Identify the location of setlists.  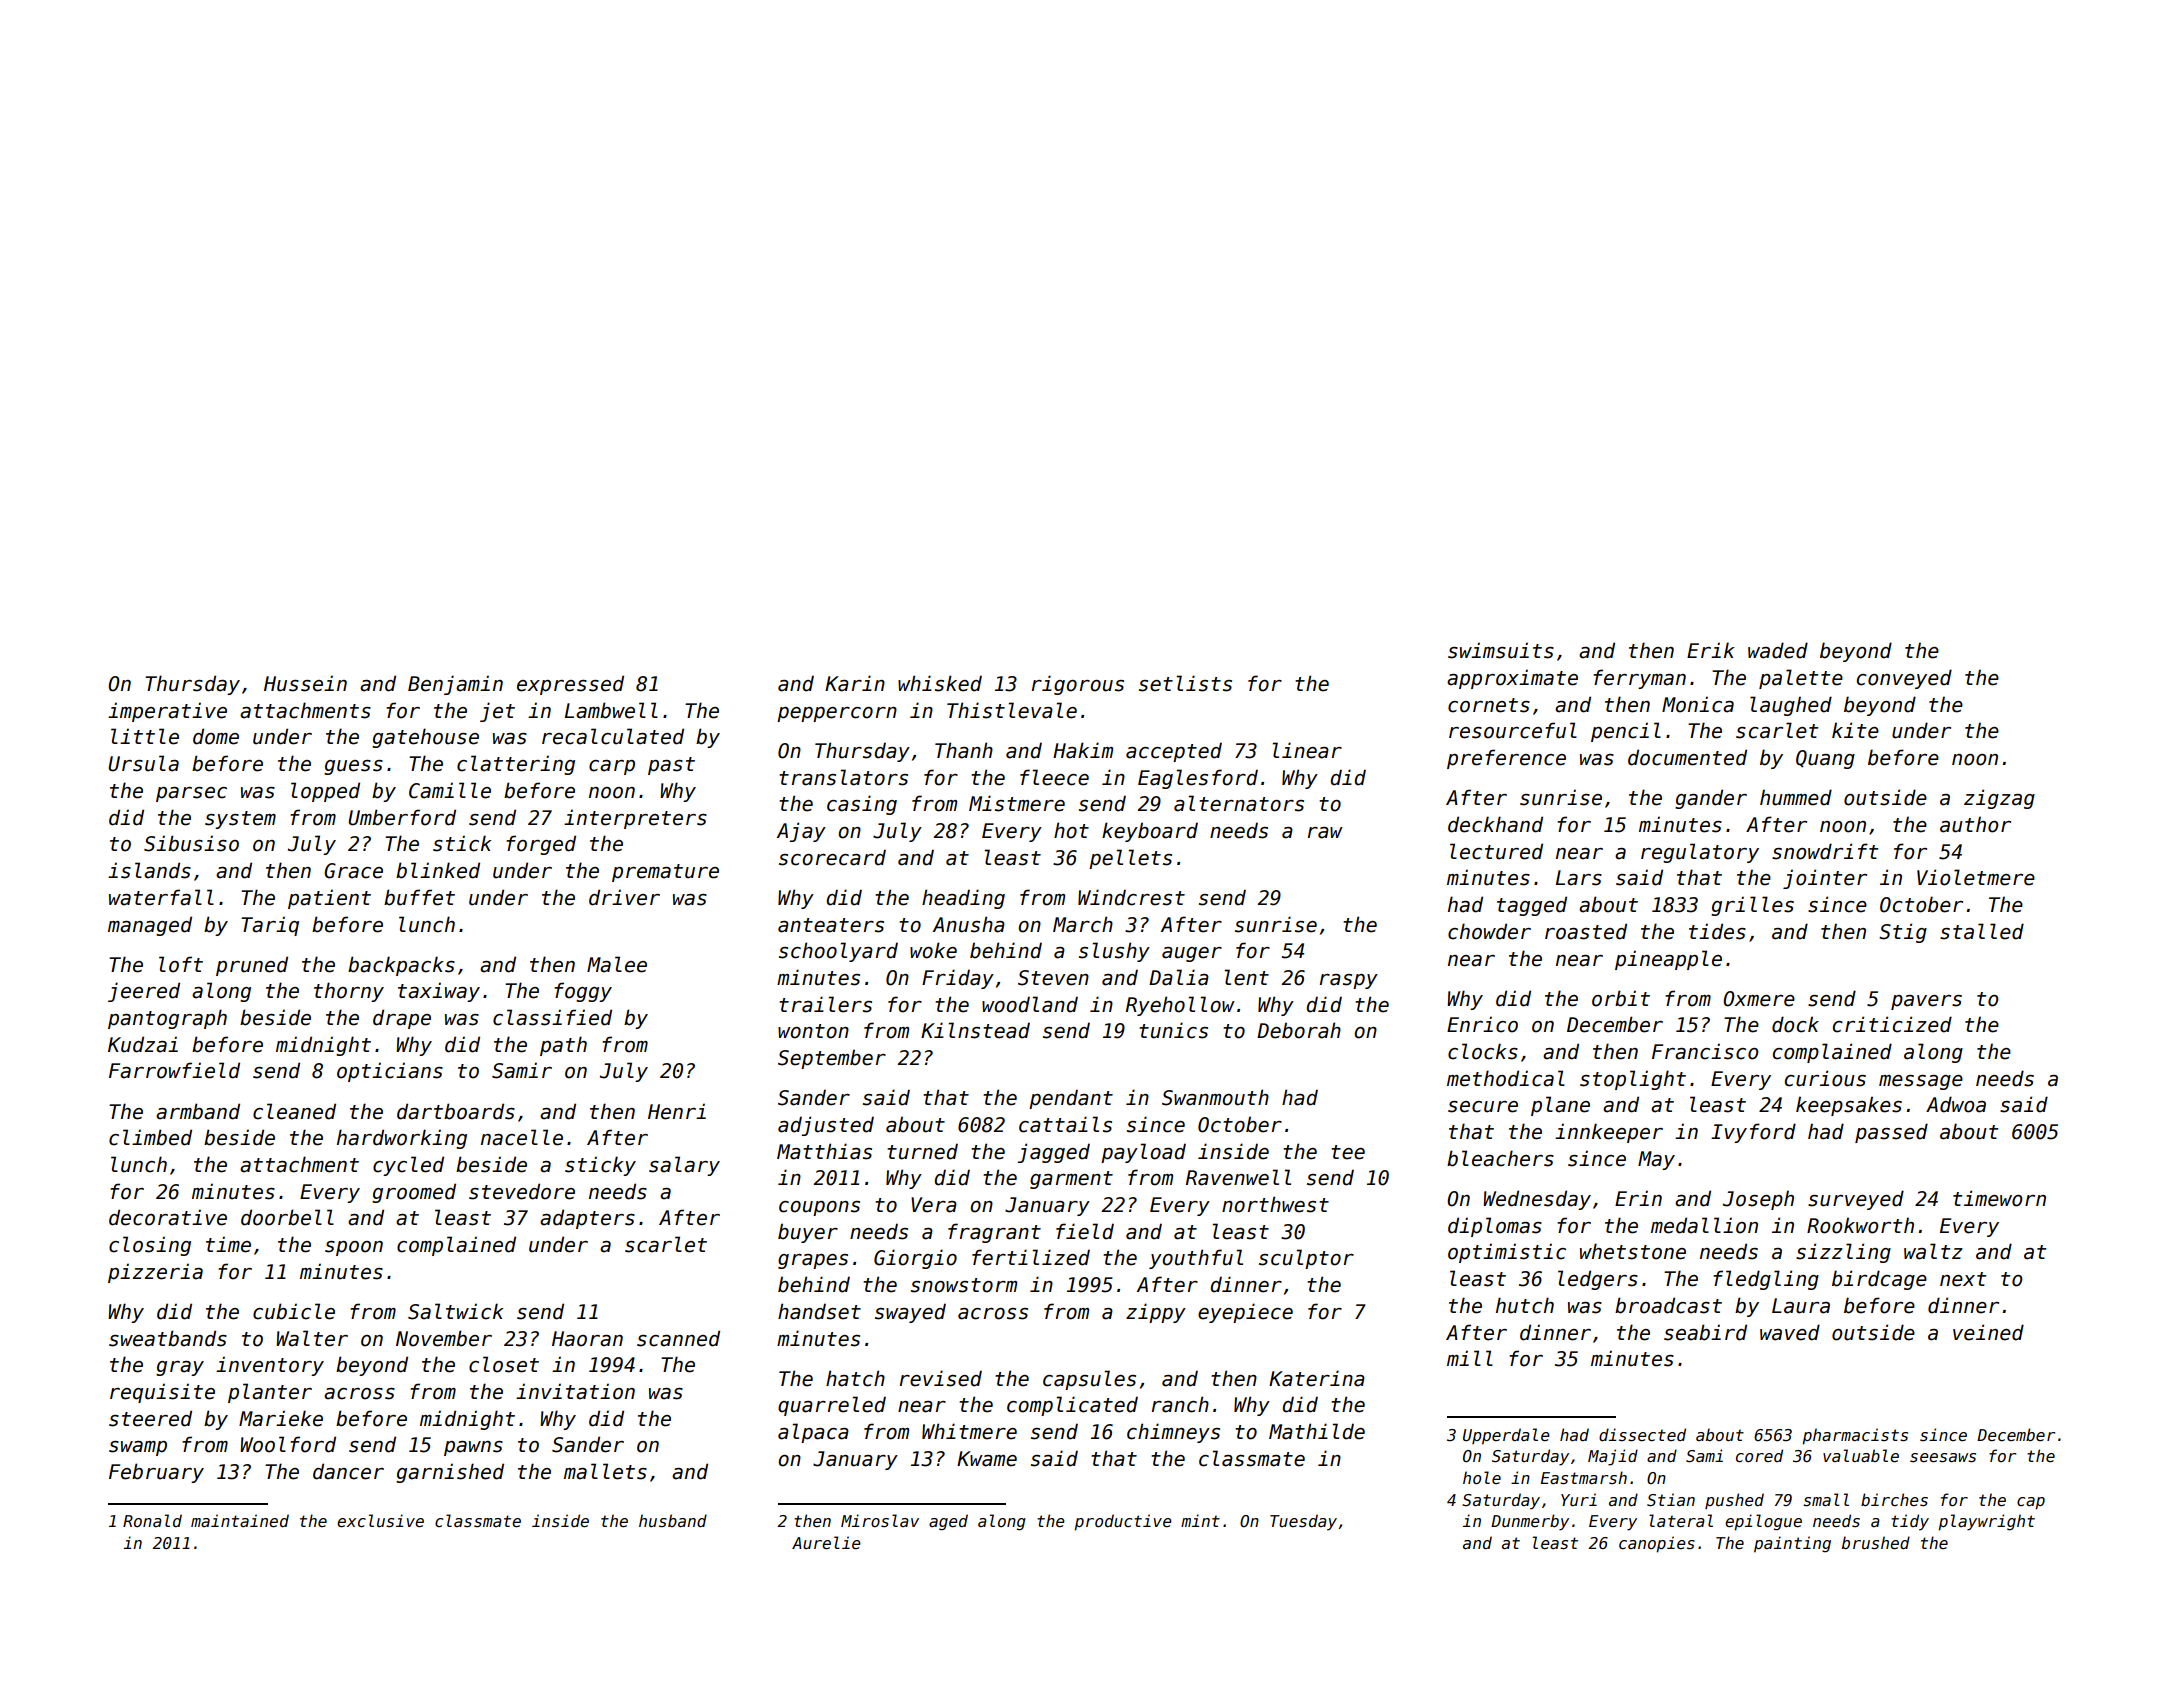
(1185, 683).
